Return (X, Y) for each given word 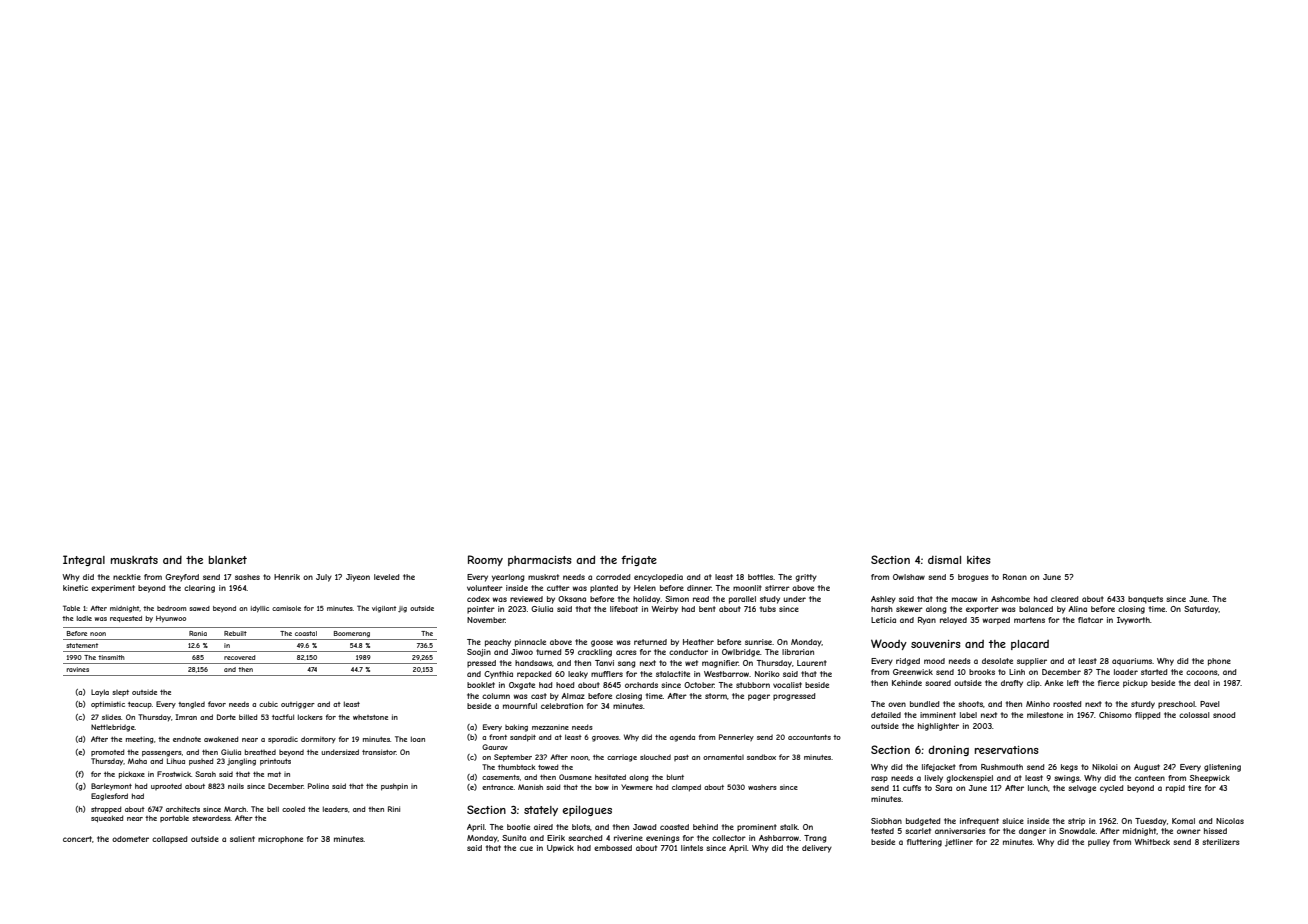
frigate (639, 560)
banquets (1145, 600)
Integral (84, 560)
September (513, 758)
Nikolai (1105, 767)
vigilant (384, 609)
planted (604, 589)
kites (979, 560)
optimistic (108, 704)
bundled (924, 704)
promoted (107, 752)
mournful (520, 706)
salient (242, 839)
